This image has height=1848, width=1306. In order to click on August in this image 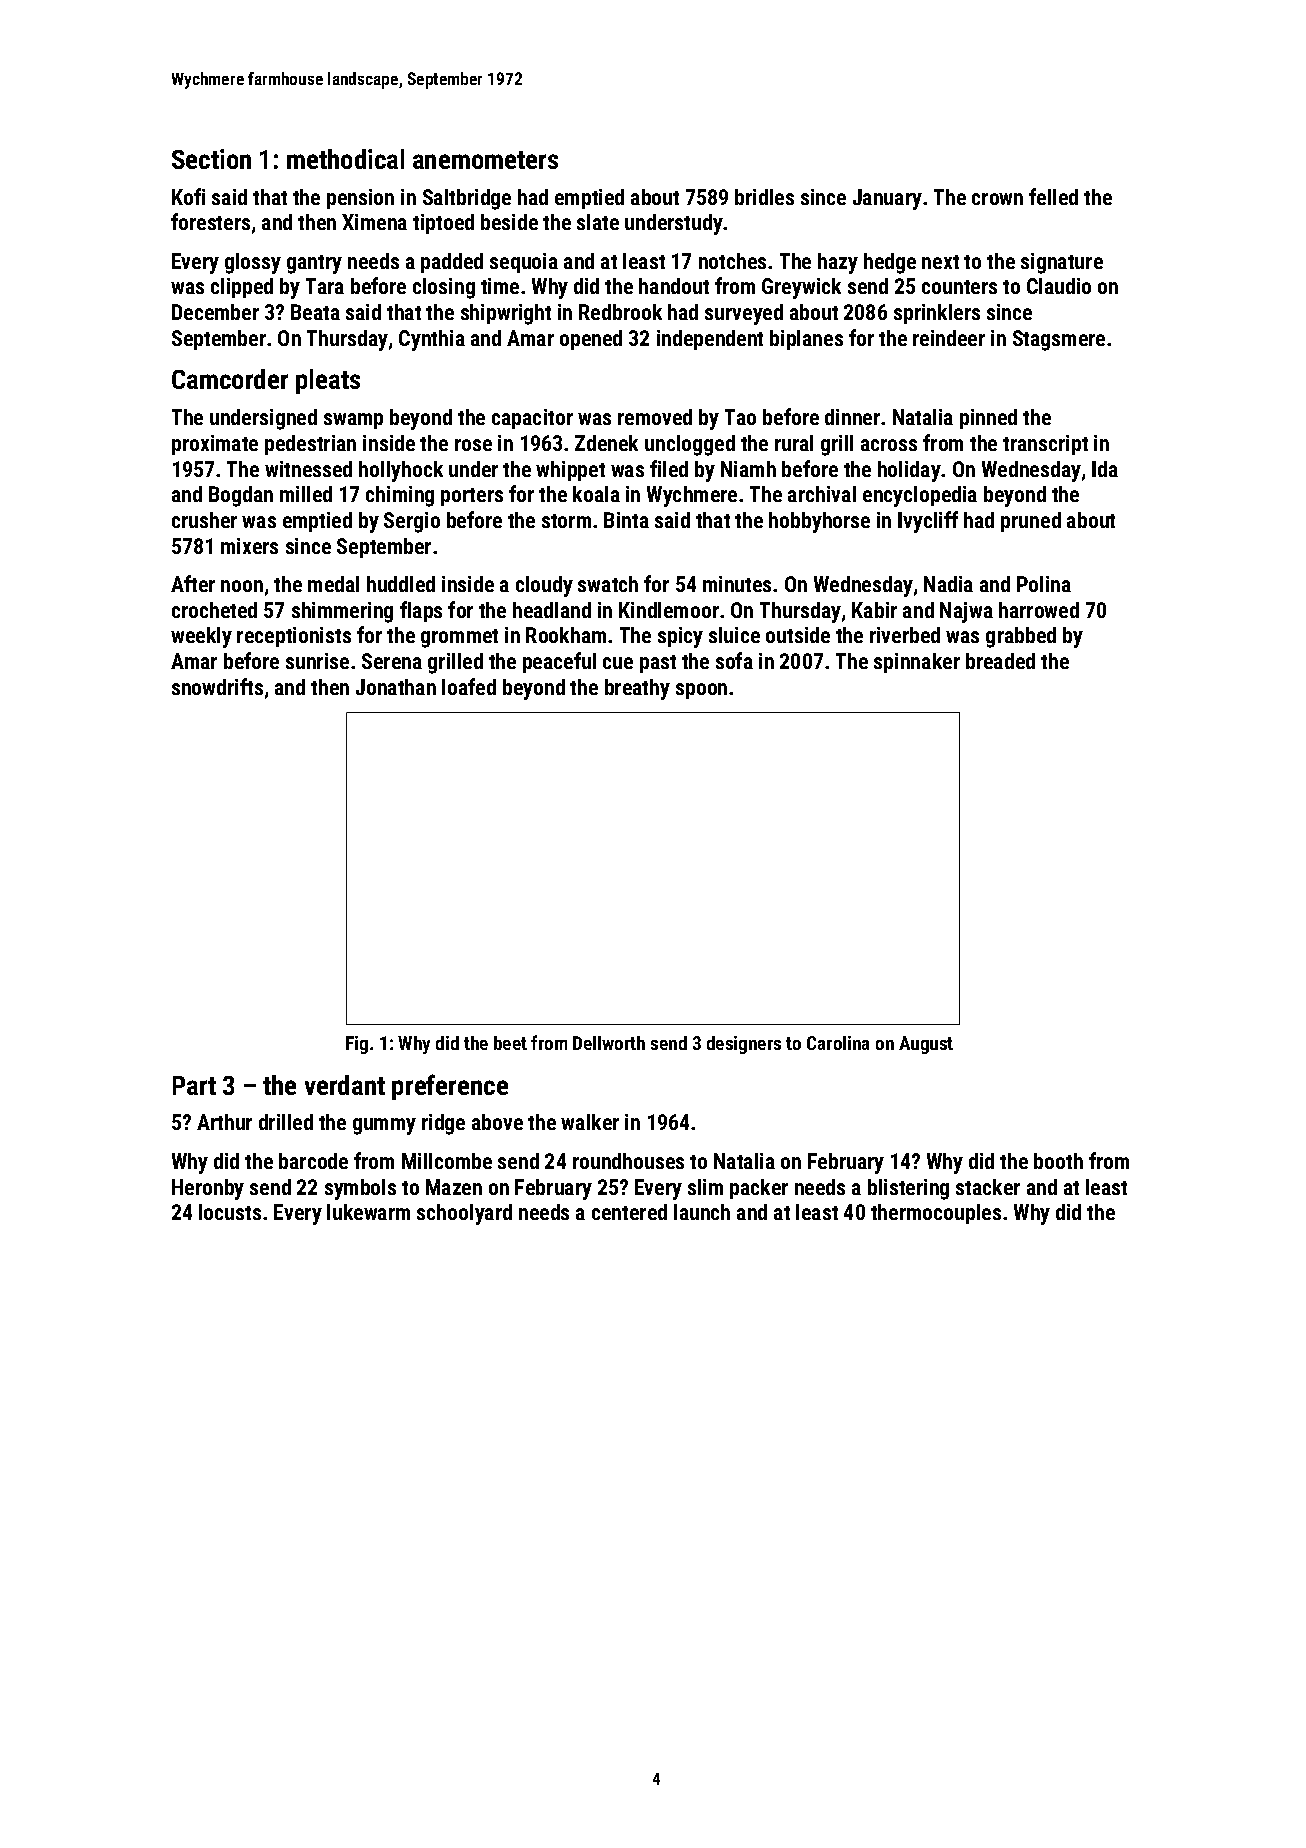, I will do `click(926, 1045)`.
